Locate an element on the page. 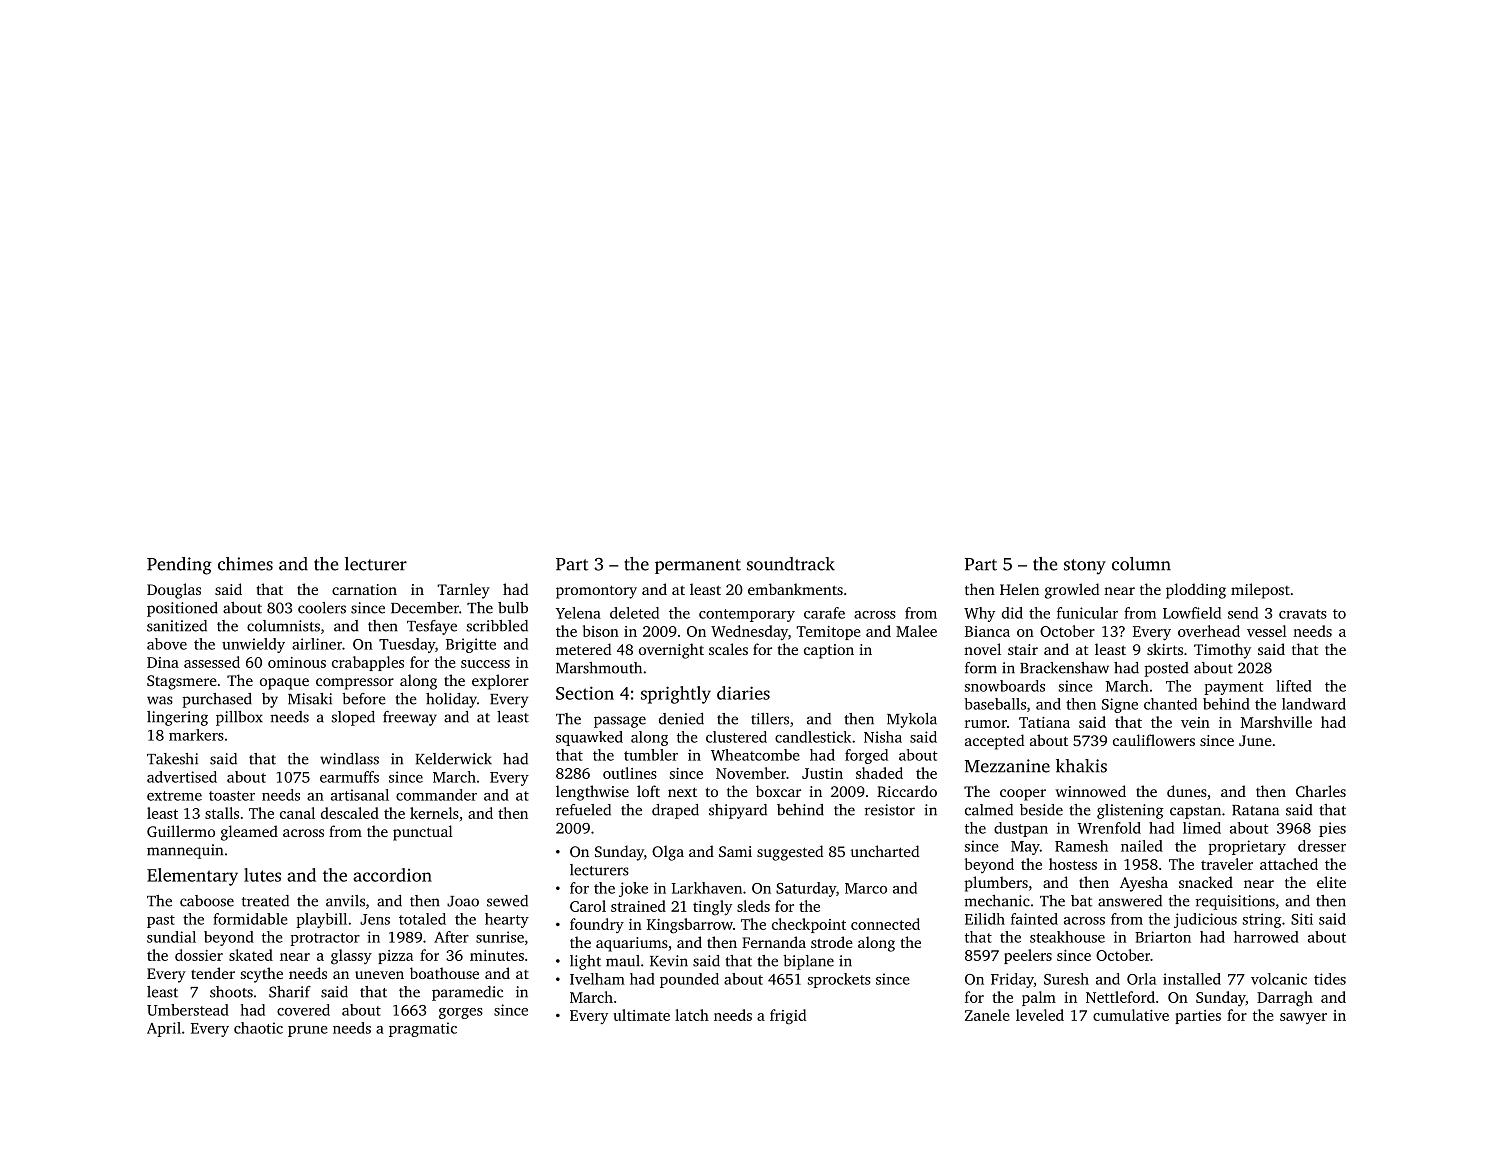  Temitope is located at coordinates (828, 633).
